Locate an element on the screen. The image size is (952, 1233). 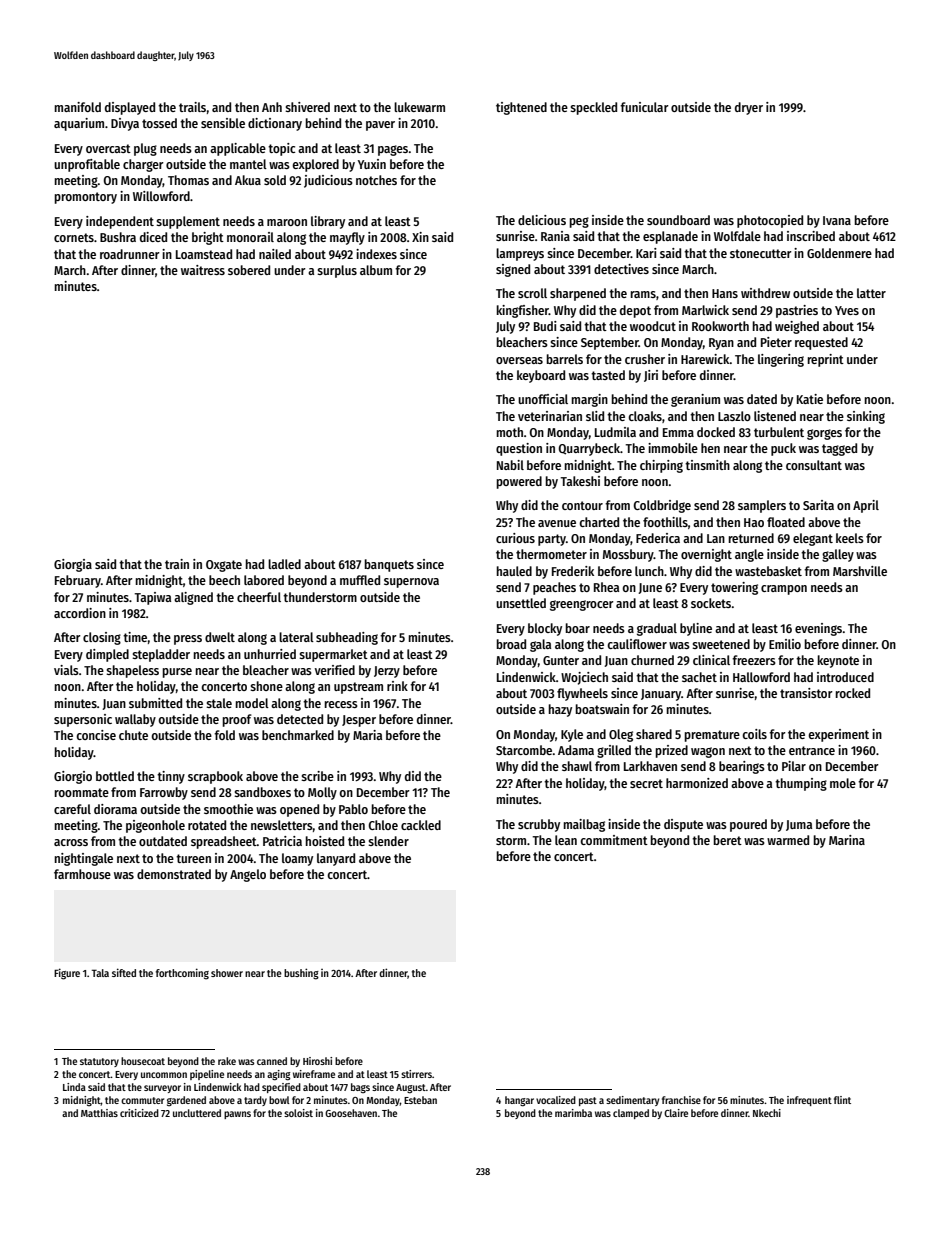
time is located at coordinates (135, 637).
